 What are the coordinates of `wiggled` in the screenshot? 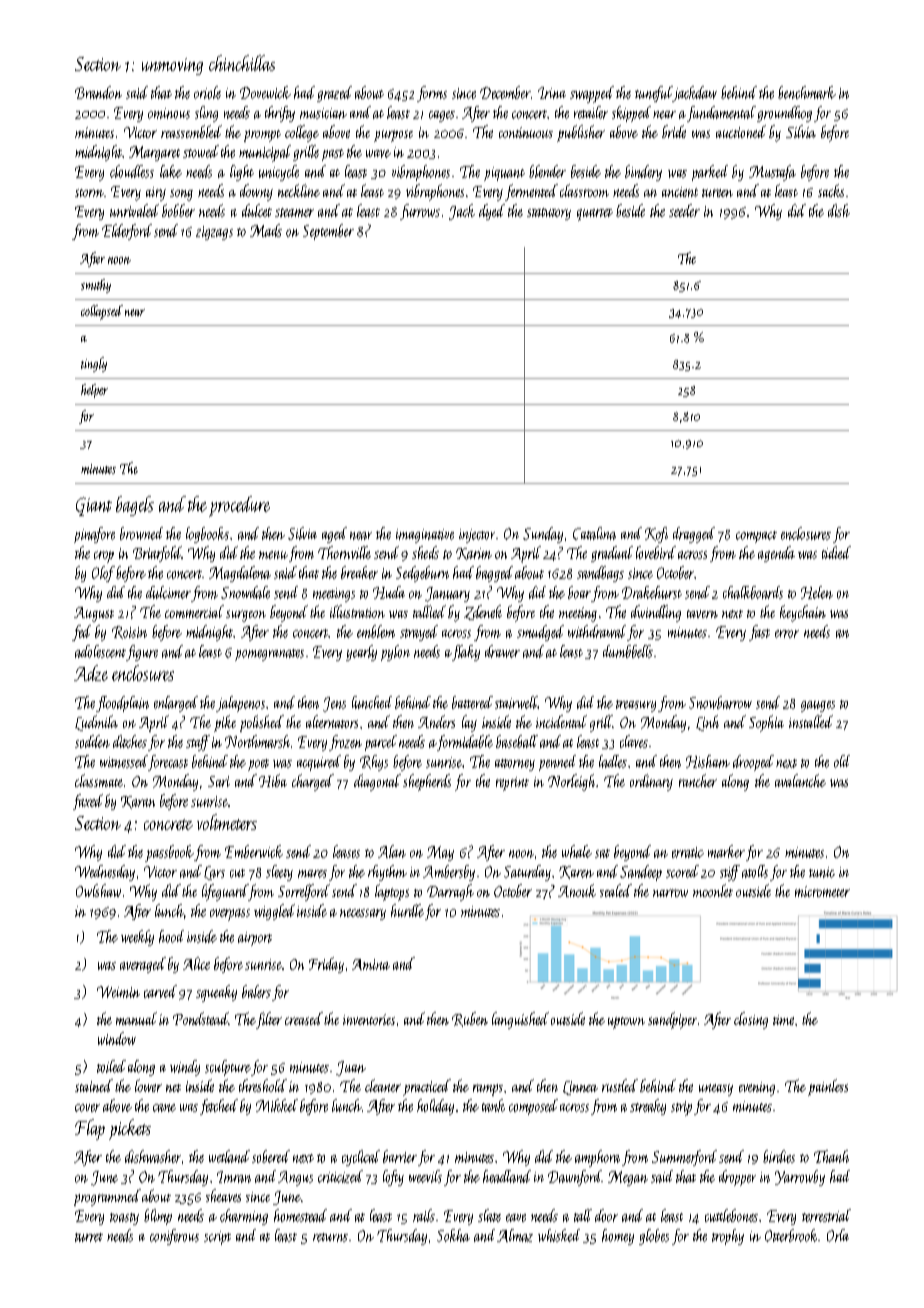 It's located at (274, 912).
